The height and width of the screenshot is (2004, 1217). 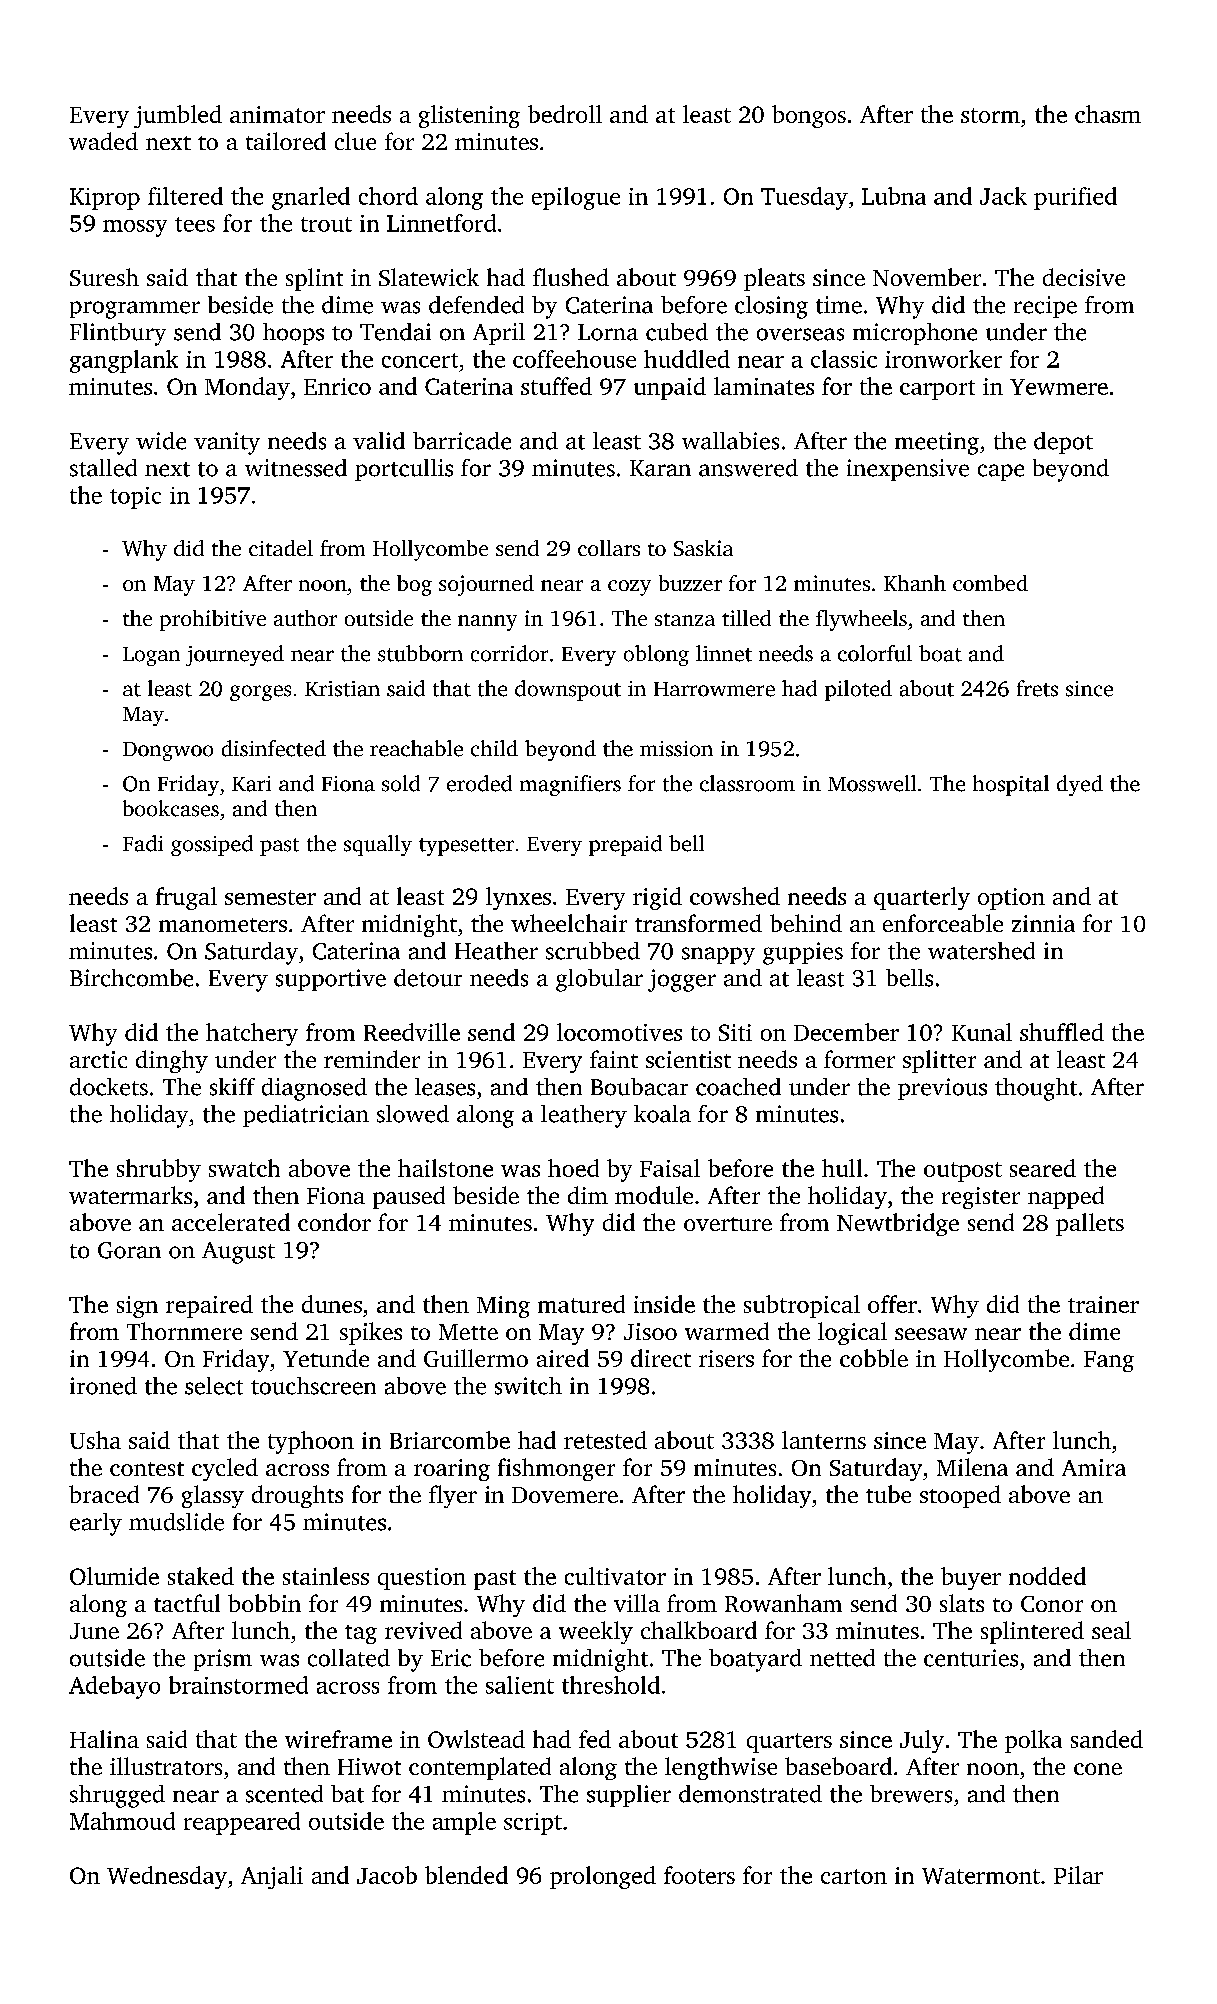 What do you see at coordinates (981, 1876) in the screenshot?
I see `Watermont` at bounding box center [981, 1876].
